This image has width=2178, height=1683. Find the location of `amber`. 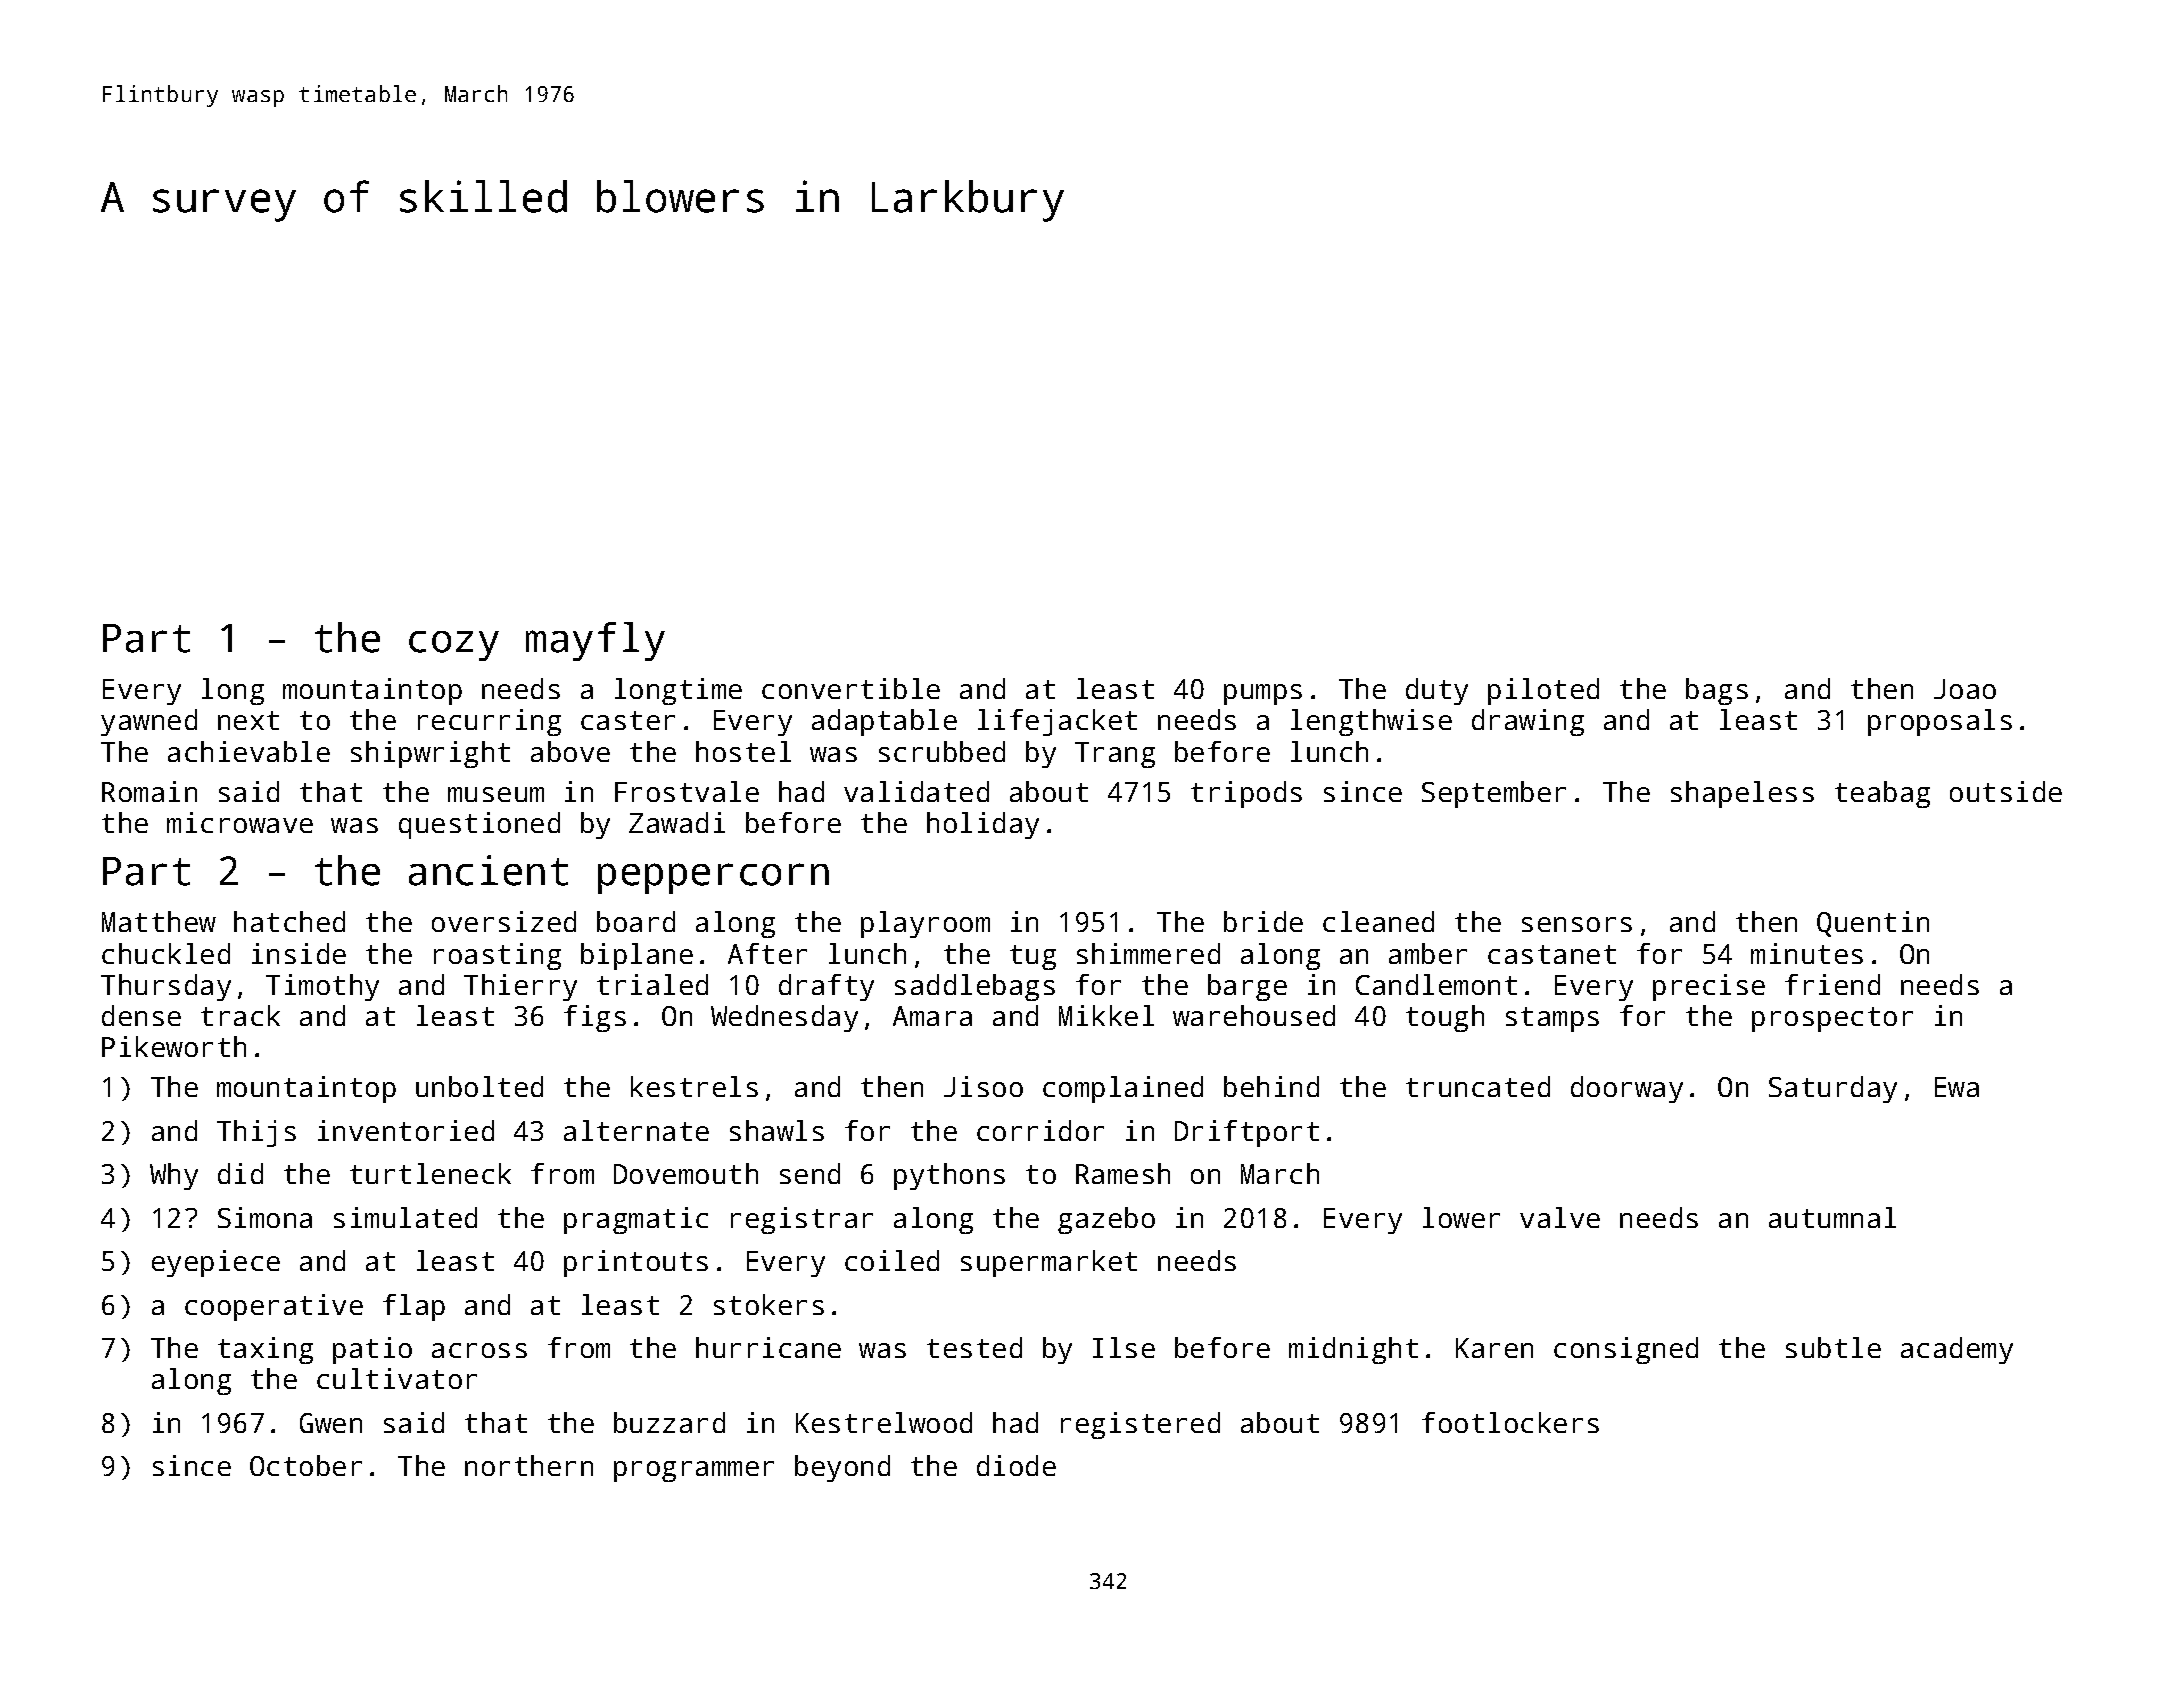

amber is located at coordinates (1428, 953).
